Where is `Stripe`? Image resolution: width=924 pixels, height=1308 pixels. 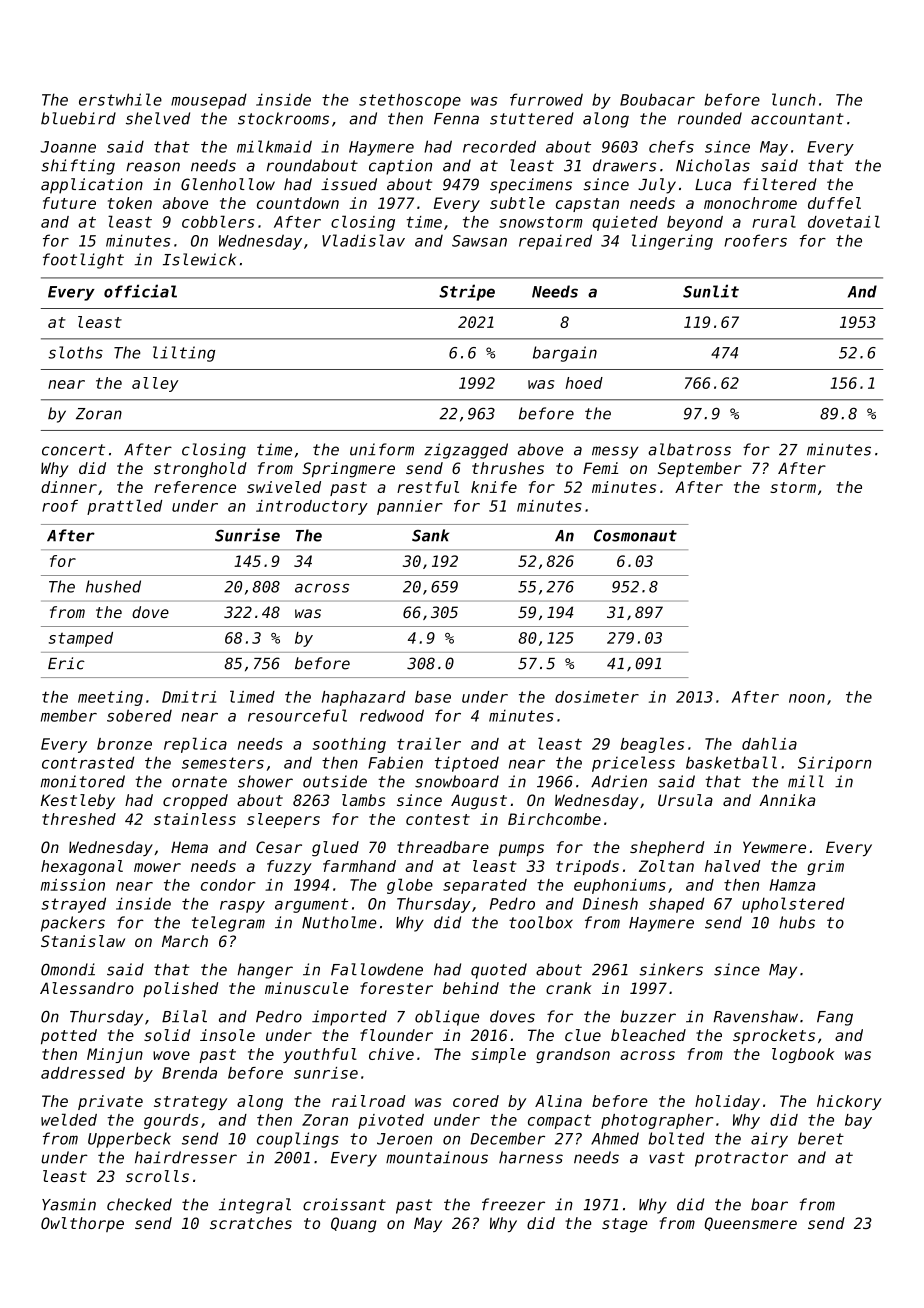 Stripe is located at coordinates (467, 292).
